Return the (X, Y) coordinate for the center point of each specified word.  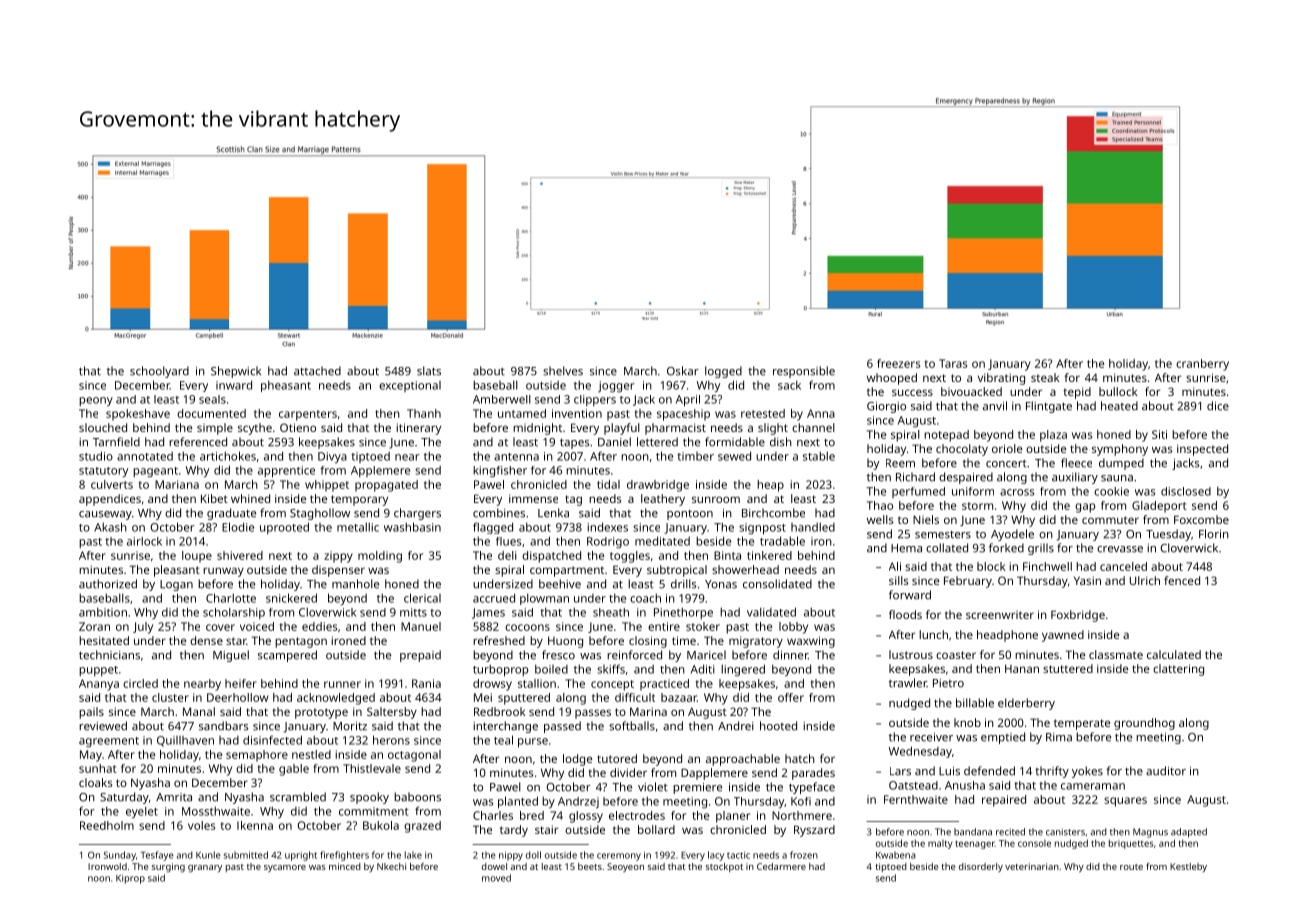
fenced (1182, 580)
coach (645, 598)
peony (96, 402)
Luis (949, 771)
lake (413, 855)
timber (695, 456)
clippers (595, 400)
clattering (1178, 670)
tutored (617, 758)
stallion (537, 683)
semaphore (257, 756)
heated (1119, 406)
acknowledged (336, 699)
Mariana (177, 484)
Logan (176, 585)
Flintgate (1049, 407)
